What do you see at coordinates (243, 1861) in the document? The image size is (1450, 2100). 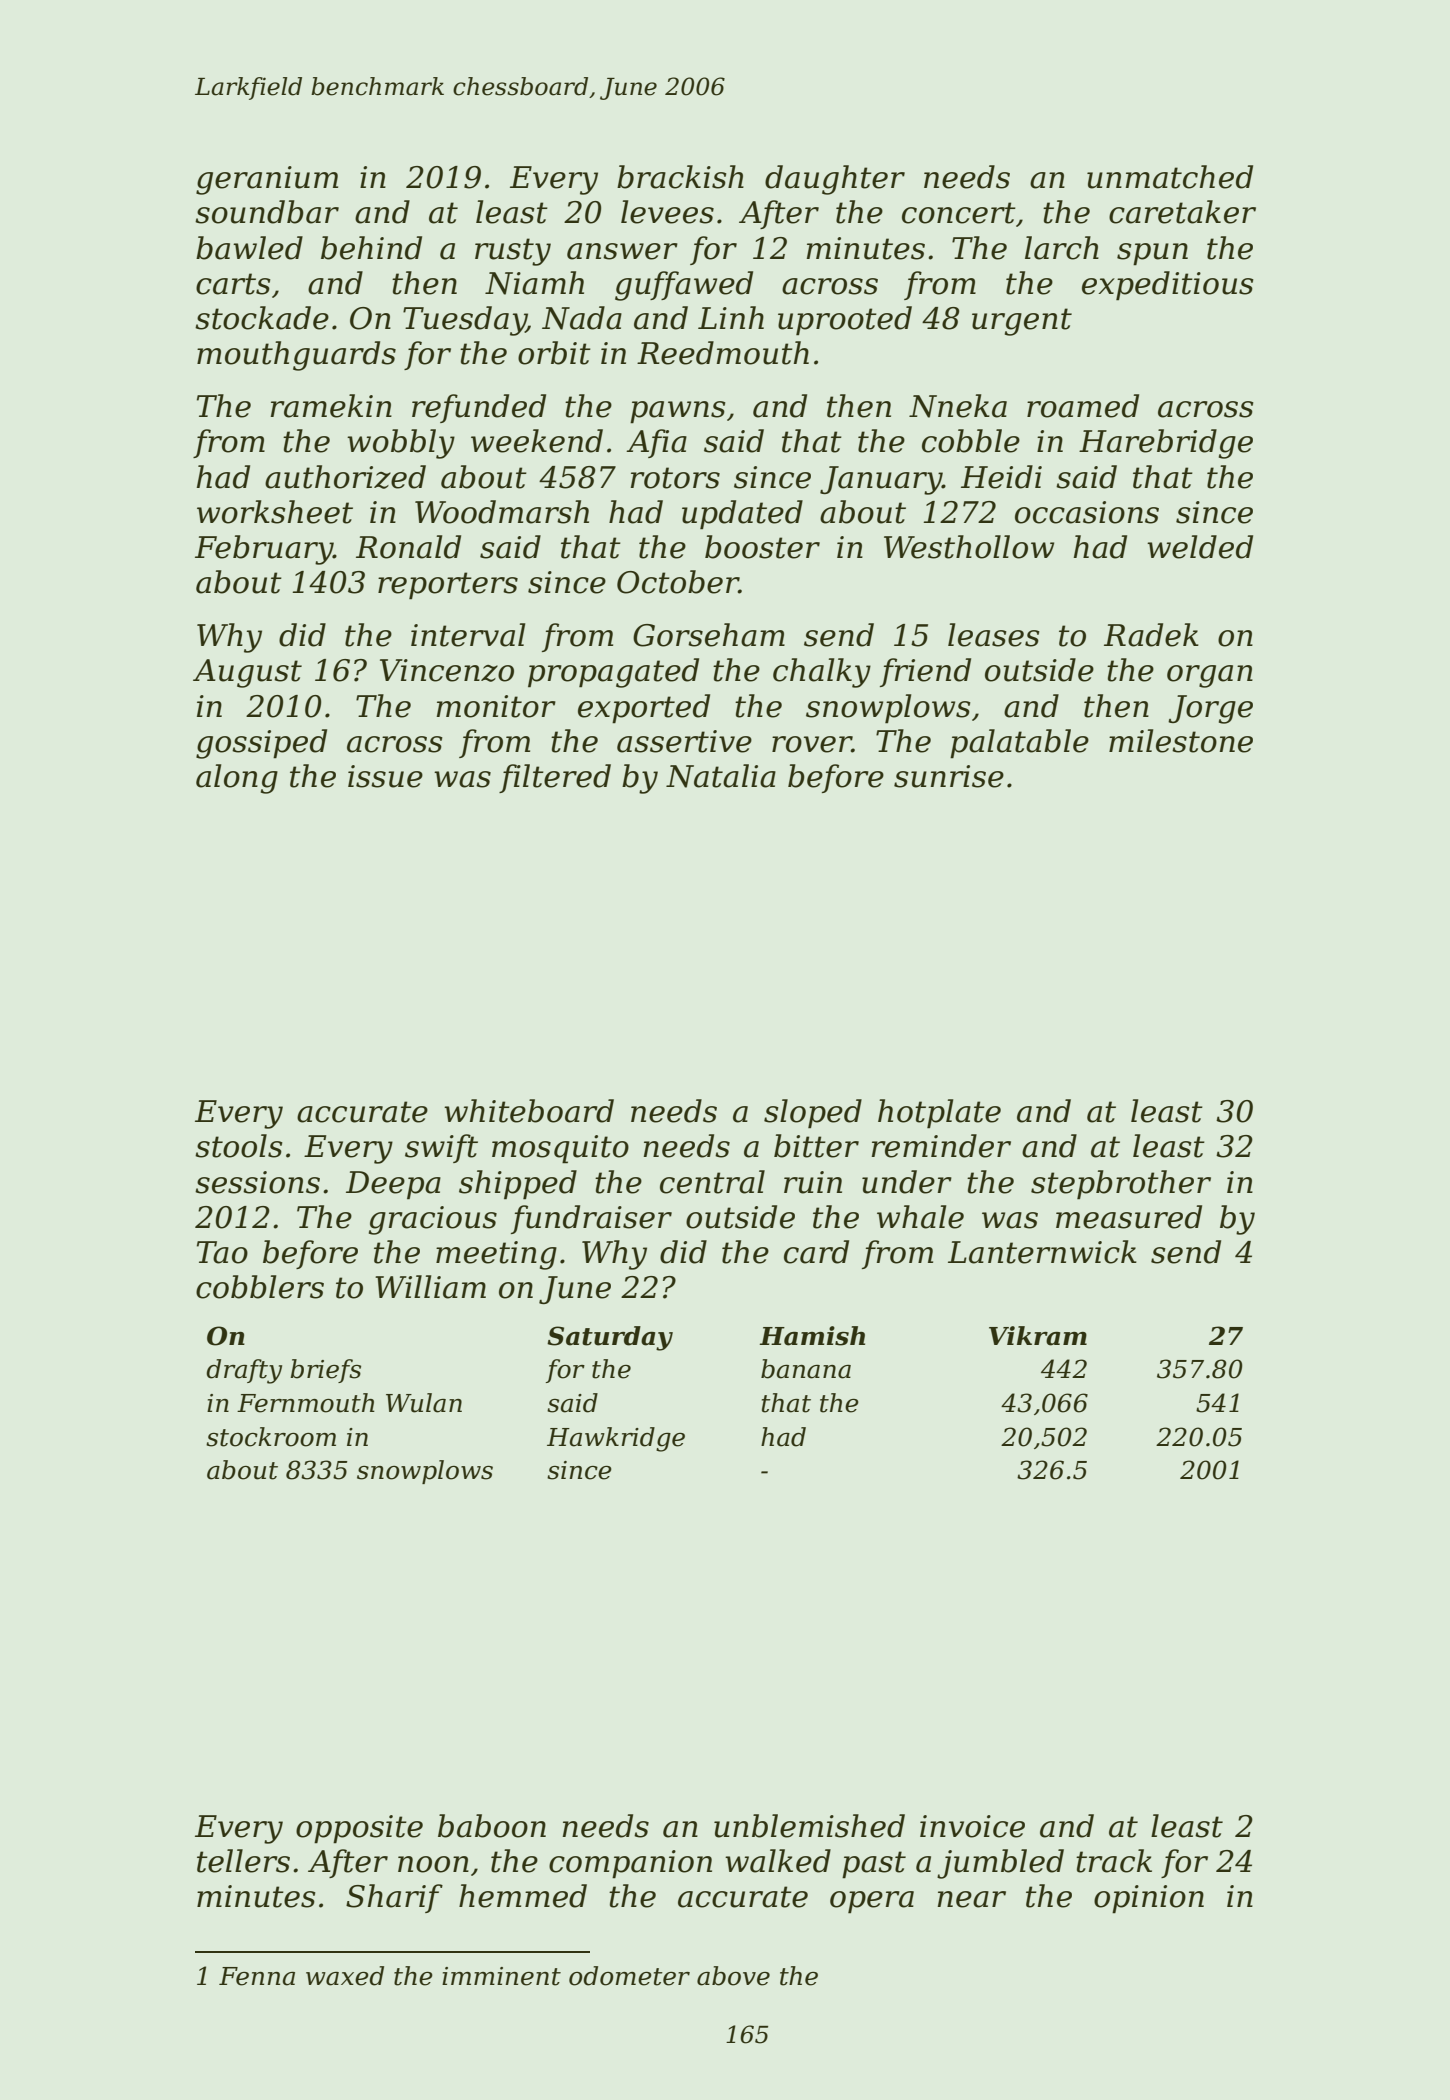 I see `tellers` at bounding box center [243, 1861].
